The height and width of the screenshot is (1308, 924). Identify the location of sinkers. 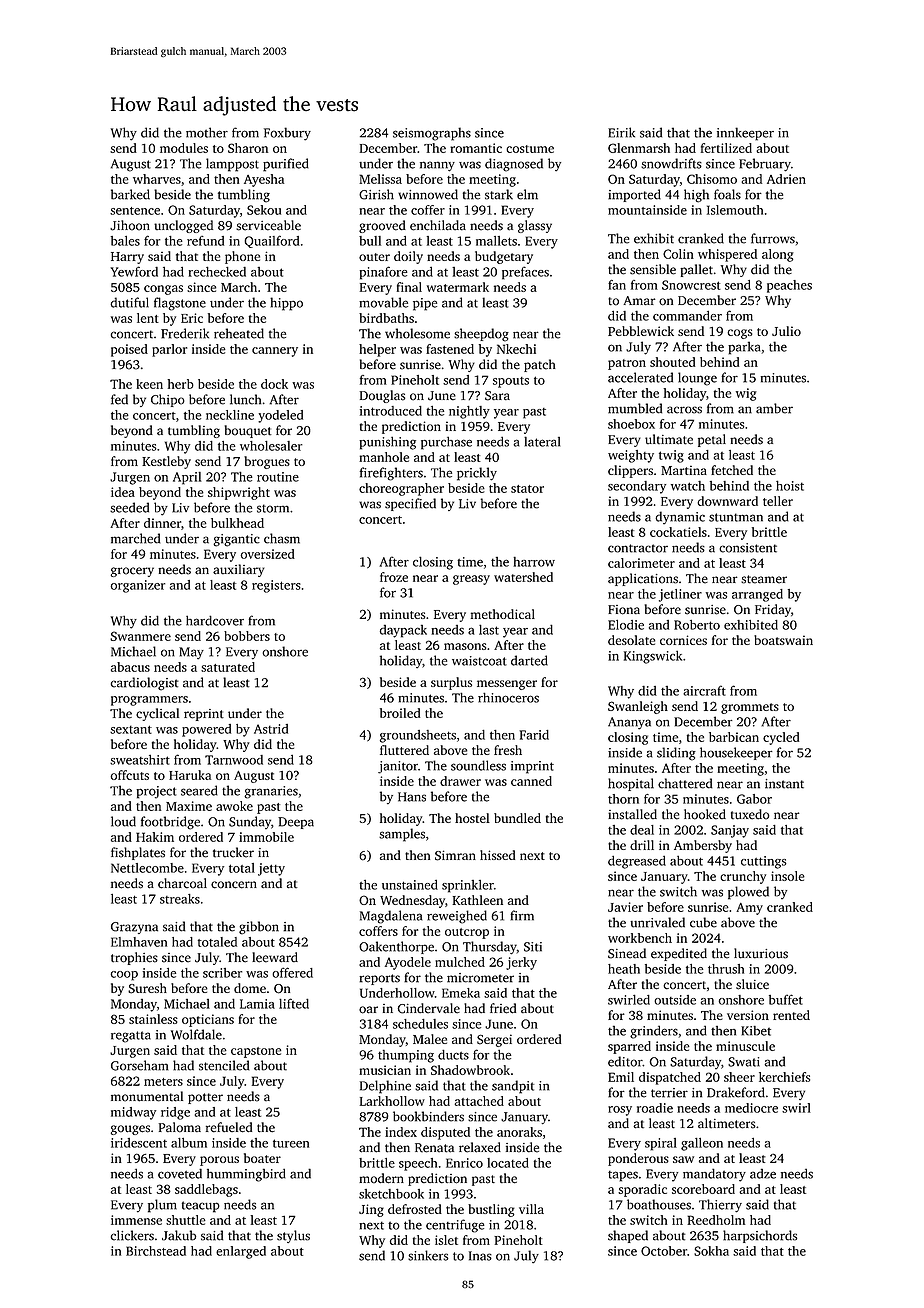
(428, 1255).
